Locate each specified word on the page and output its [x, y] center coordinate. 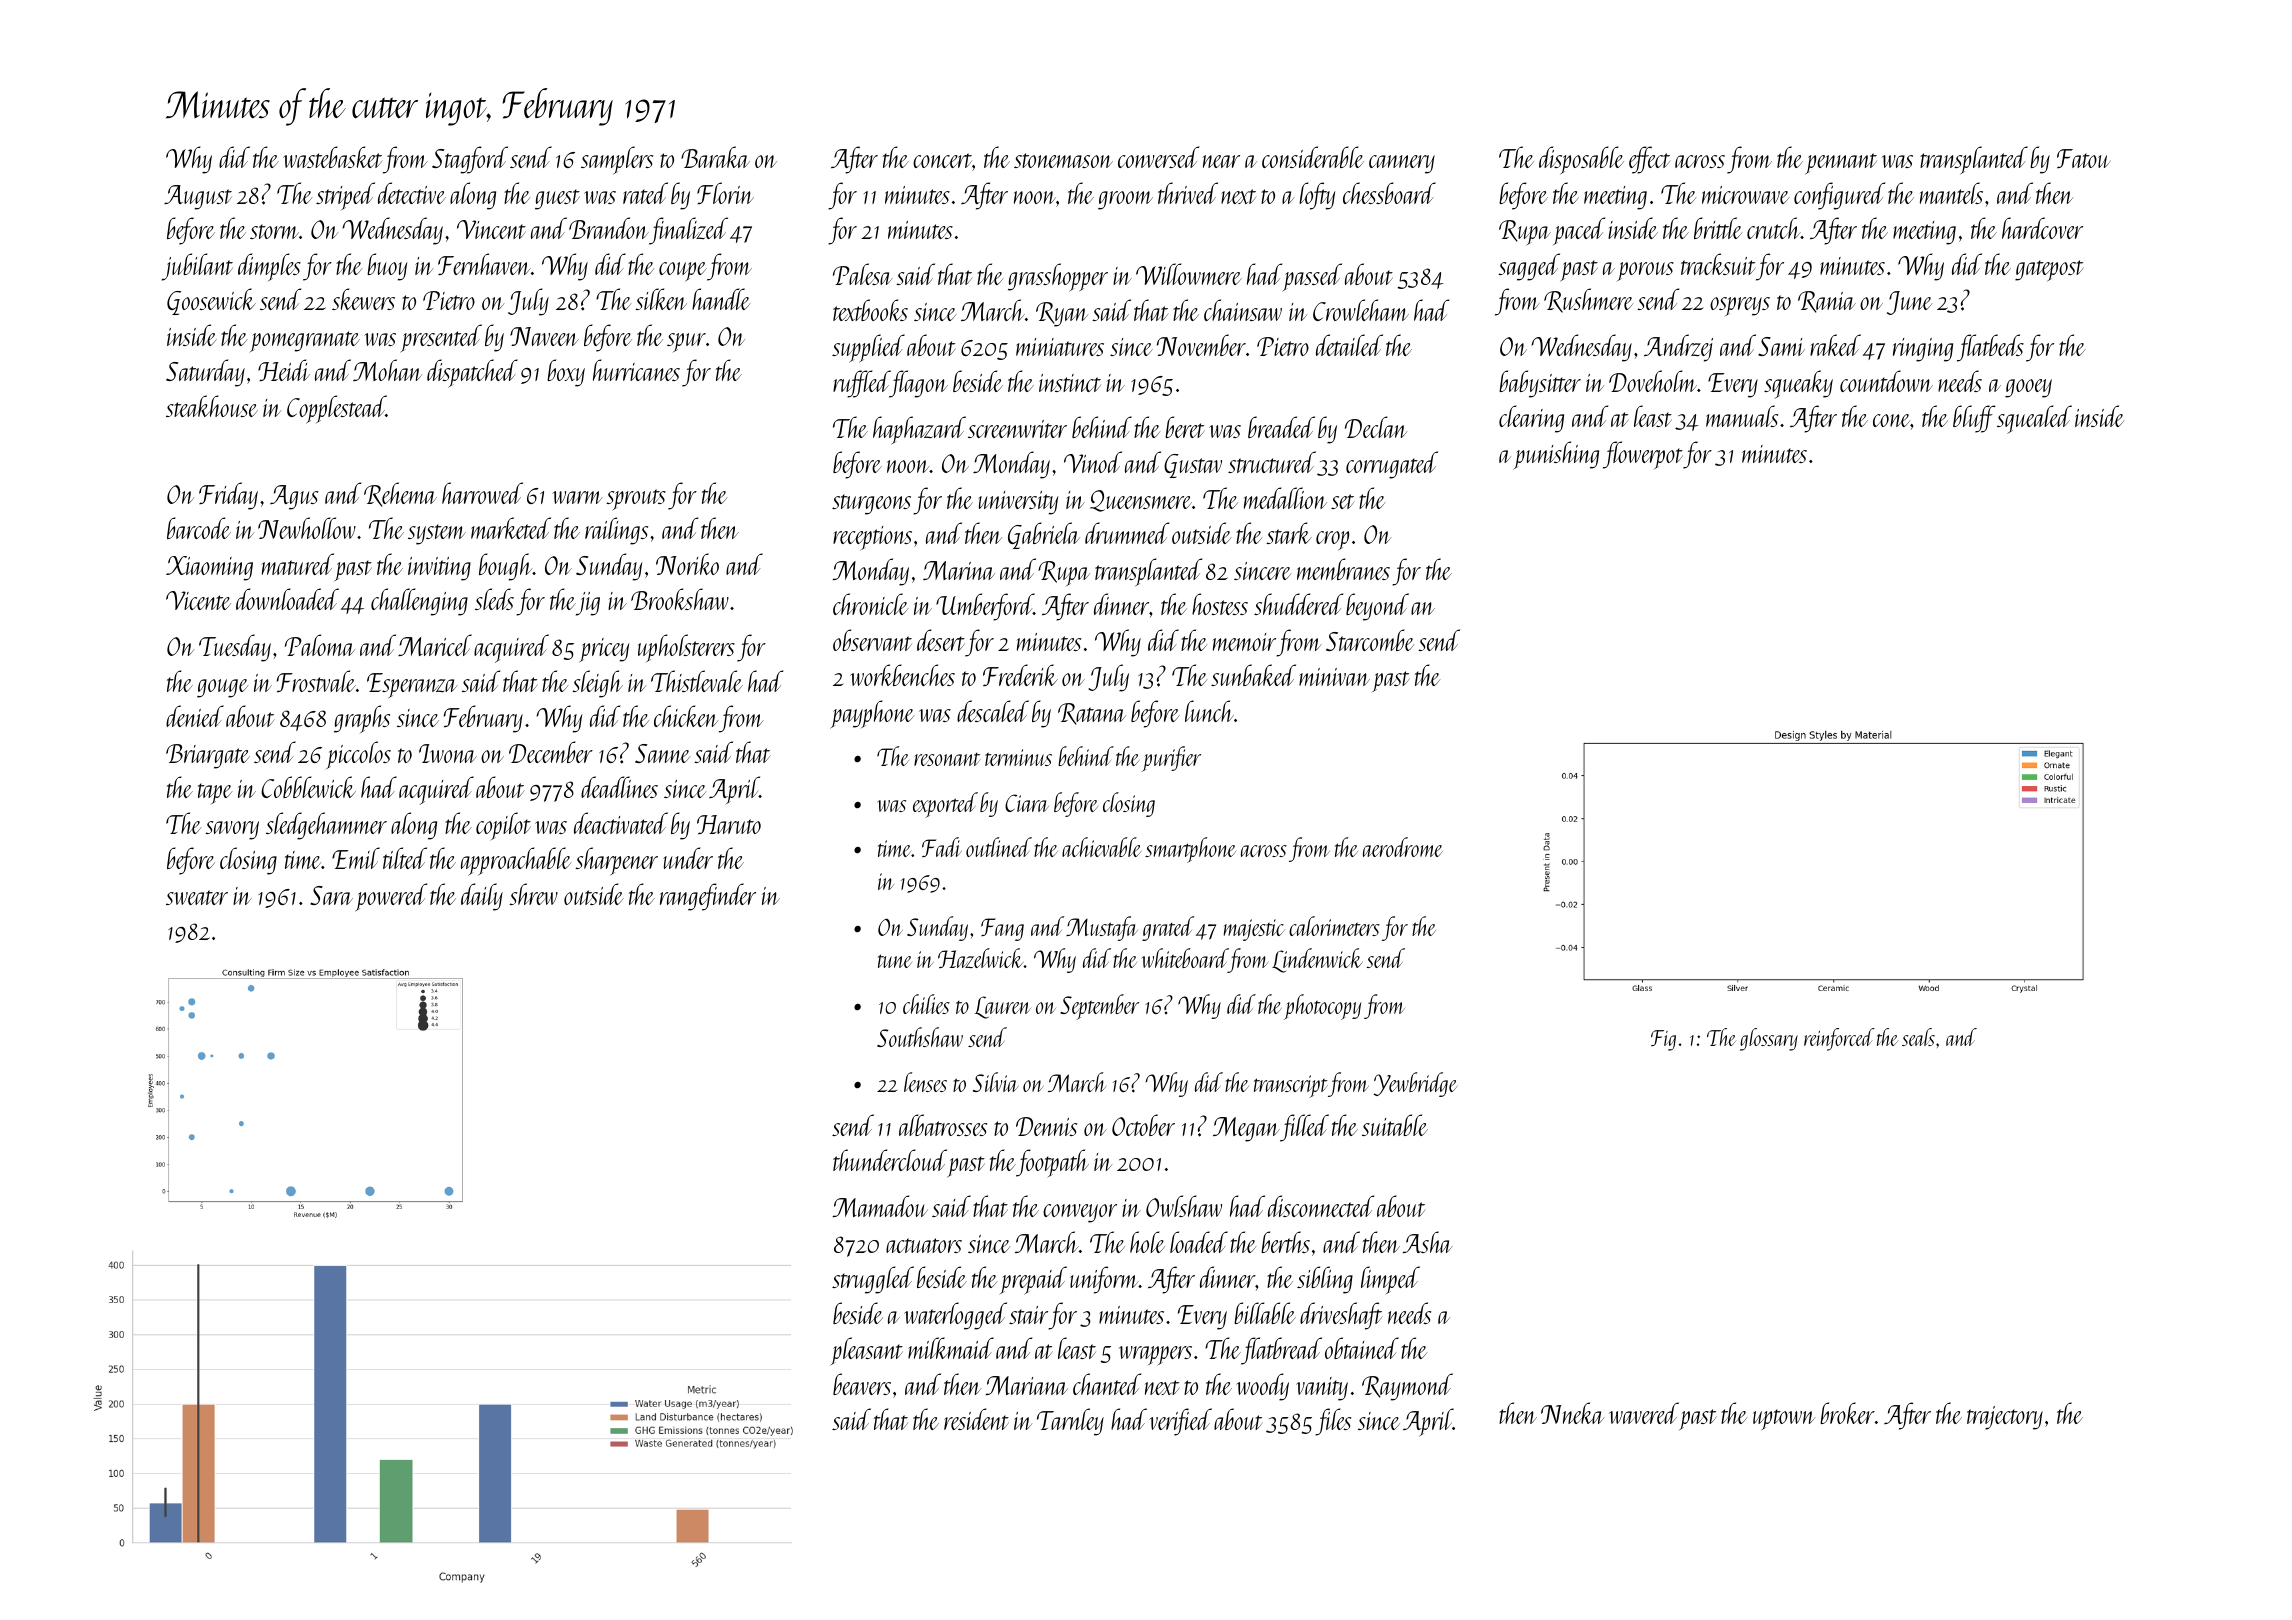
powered [391, 897]
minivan [1334, 677]
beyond [1377, 607]
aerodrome [1403, 847]
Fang [1002, 929]
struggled [873, 1280]
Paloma [320, 645]
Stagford [470, 160]
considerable [1313, 157]
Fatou [2084, 158]
